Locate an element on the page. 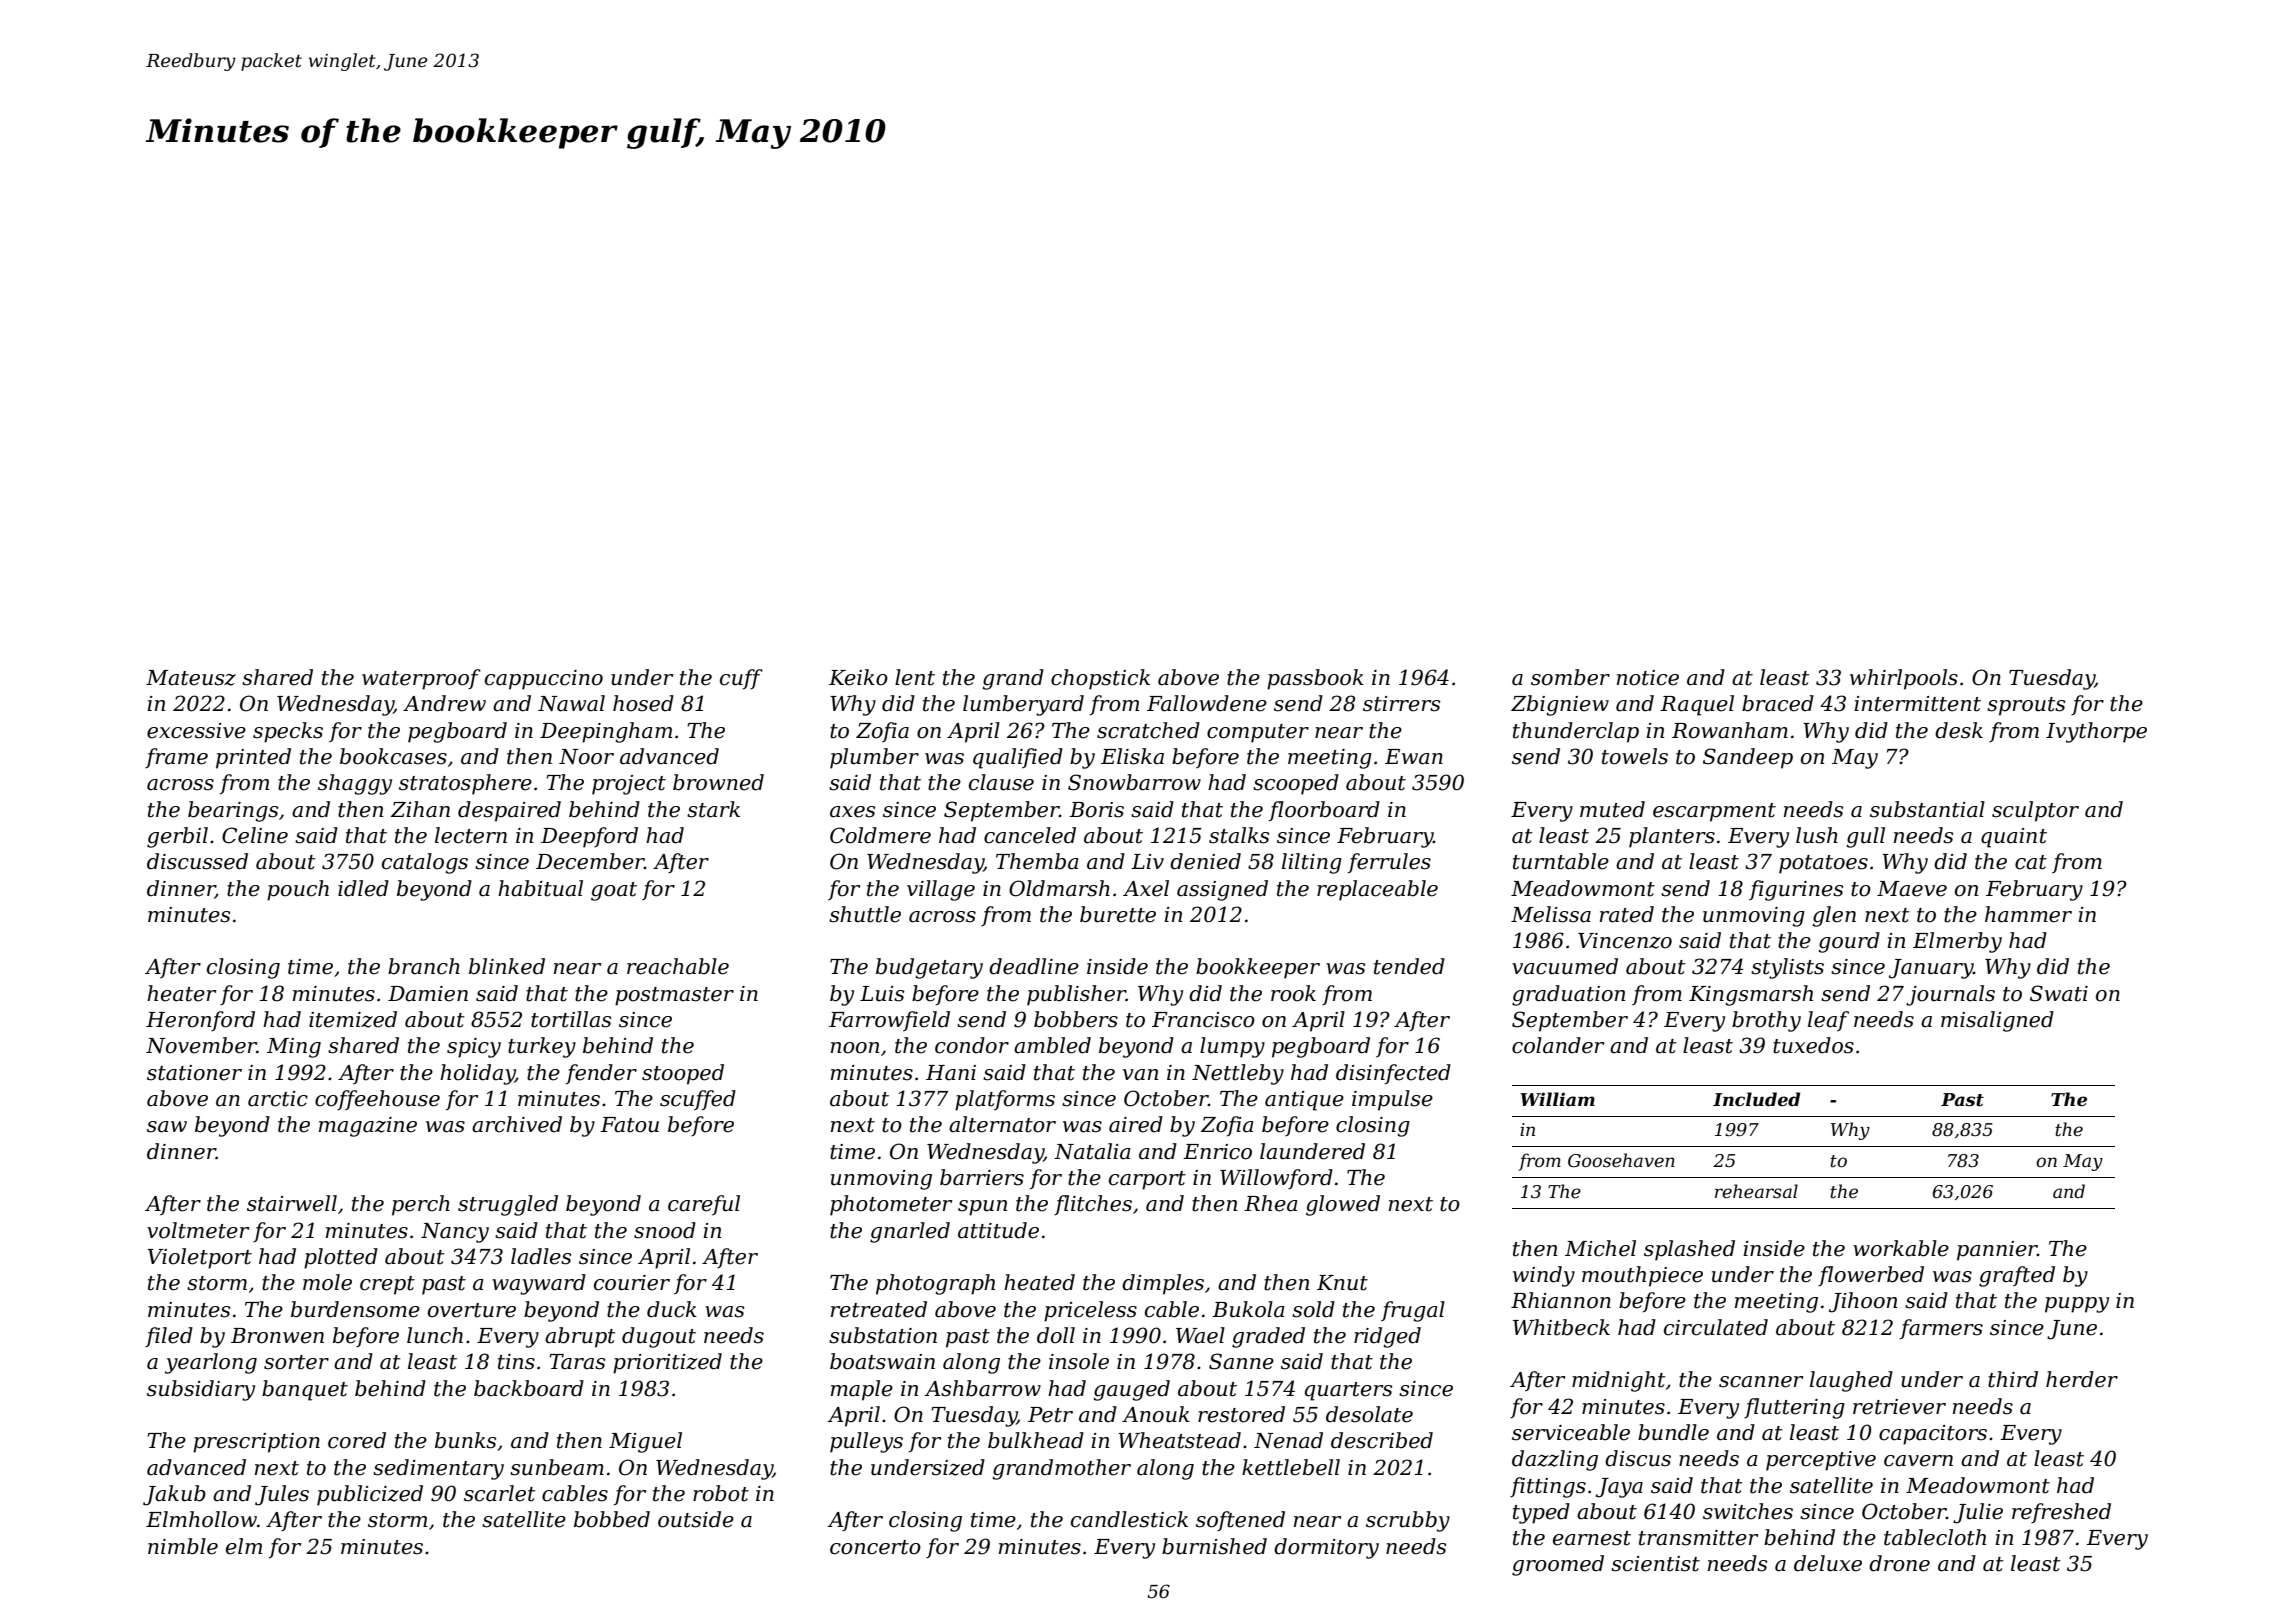 This document has height=1623, width=2295. stirrers is located at coordinates (1401, 704).
